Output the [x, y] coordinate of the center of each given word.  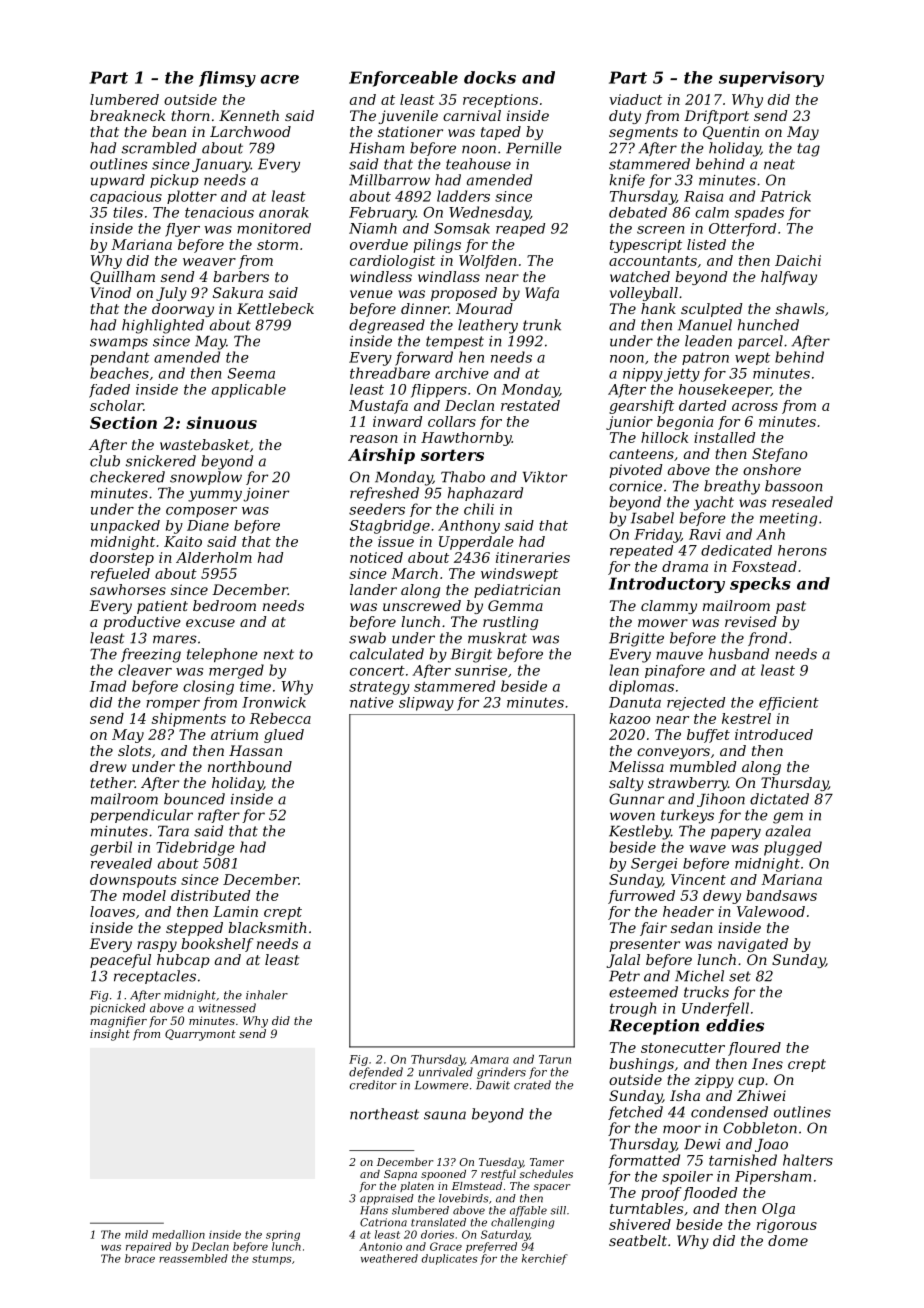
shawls [800, 308]
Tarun [555, 1059]
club [105, 461]
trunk [542, 325]
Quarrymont [200, 1035]
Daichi [798, 260]
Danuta [635, 702]
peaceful [120, 961]
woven [632, 816]
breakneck [127, 115]
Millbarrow [389, 180]
